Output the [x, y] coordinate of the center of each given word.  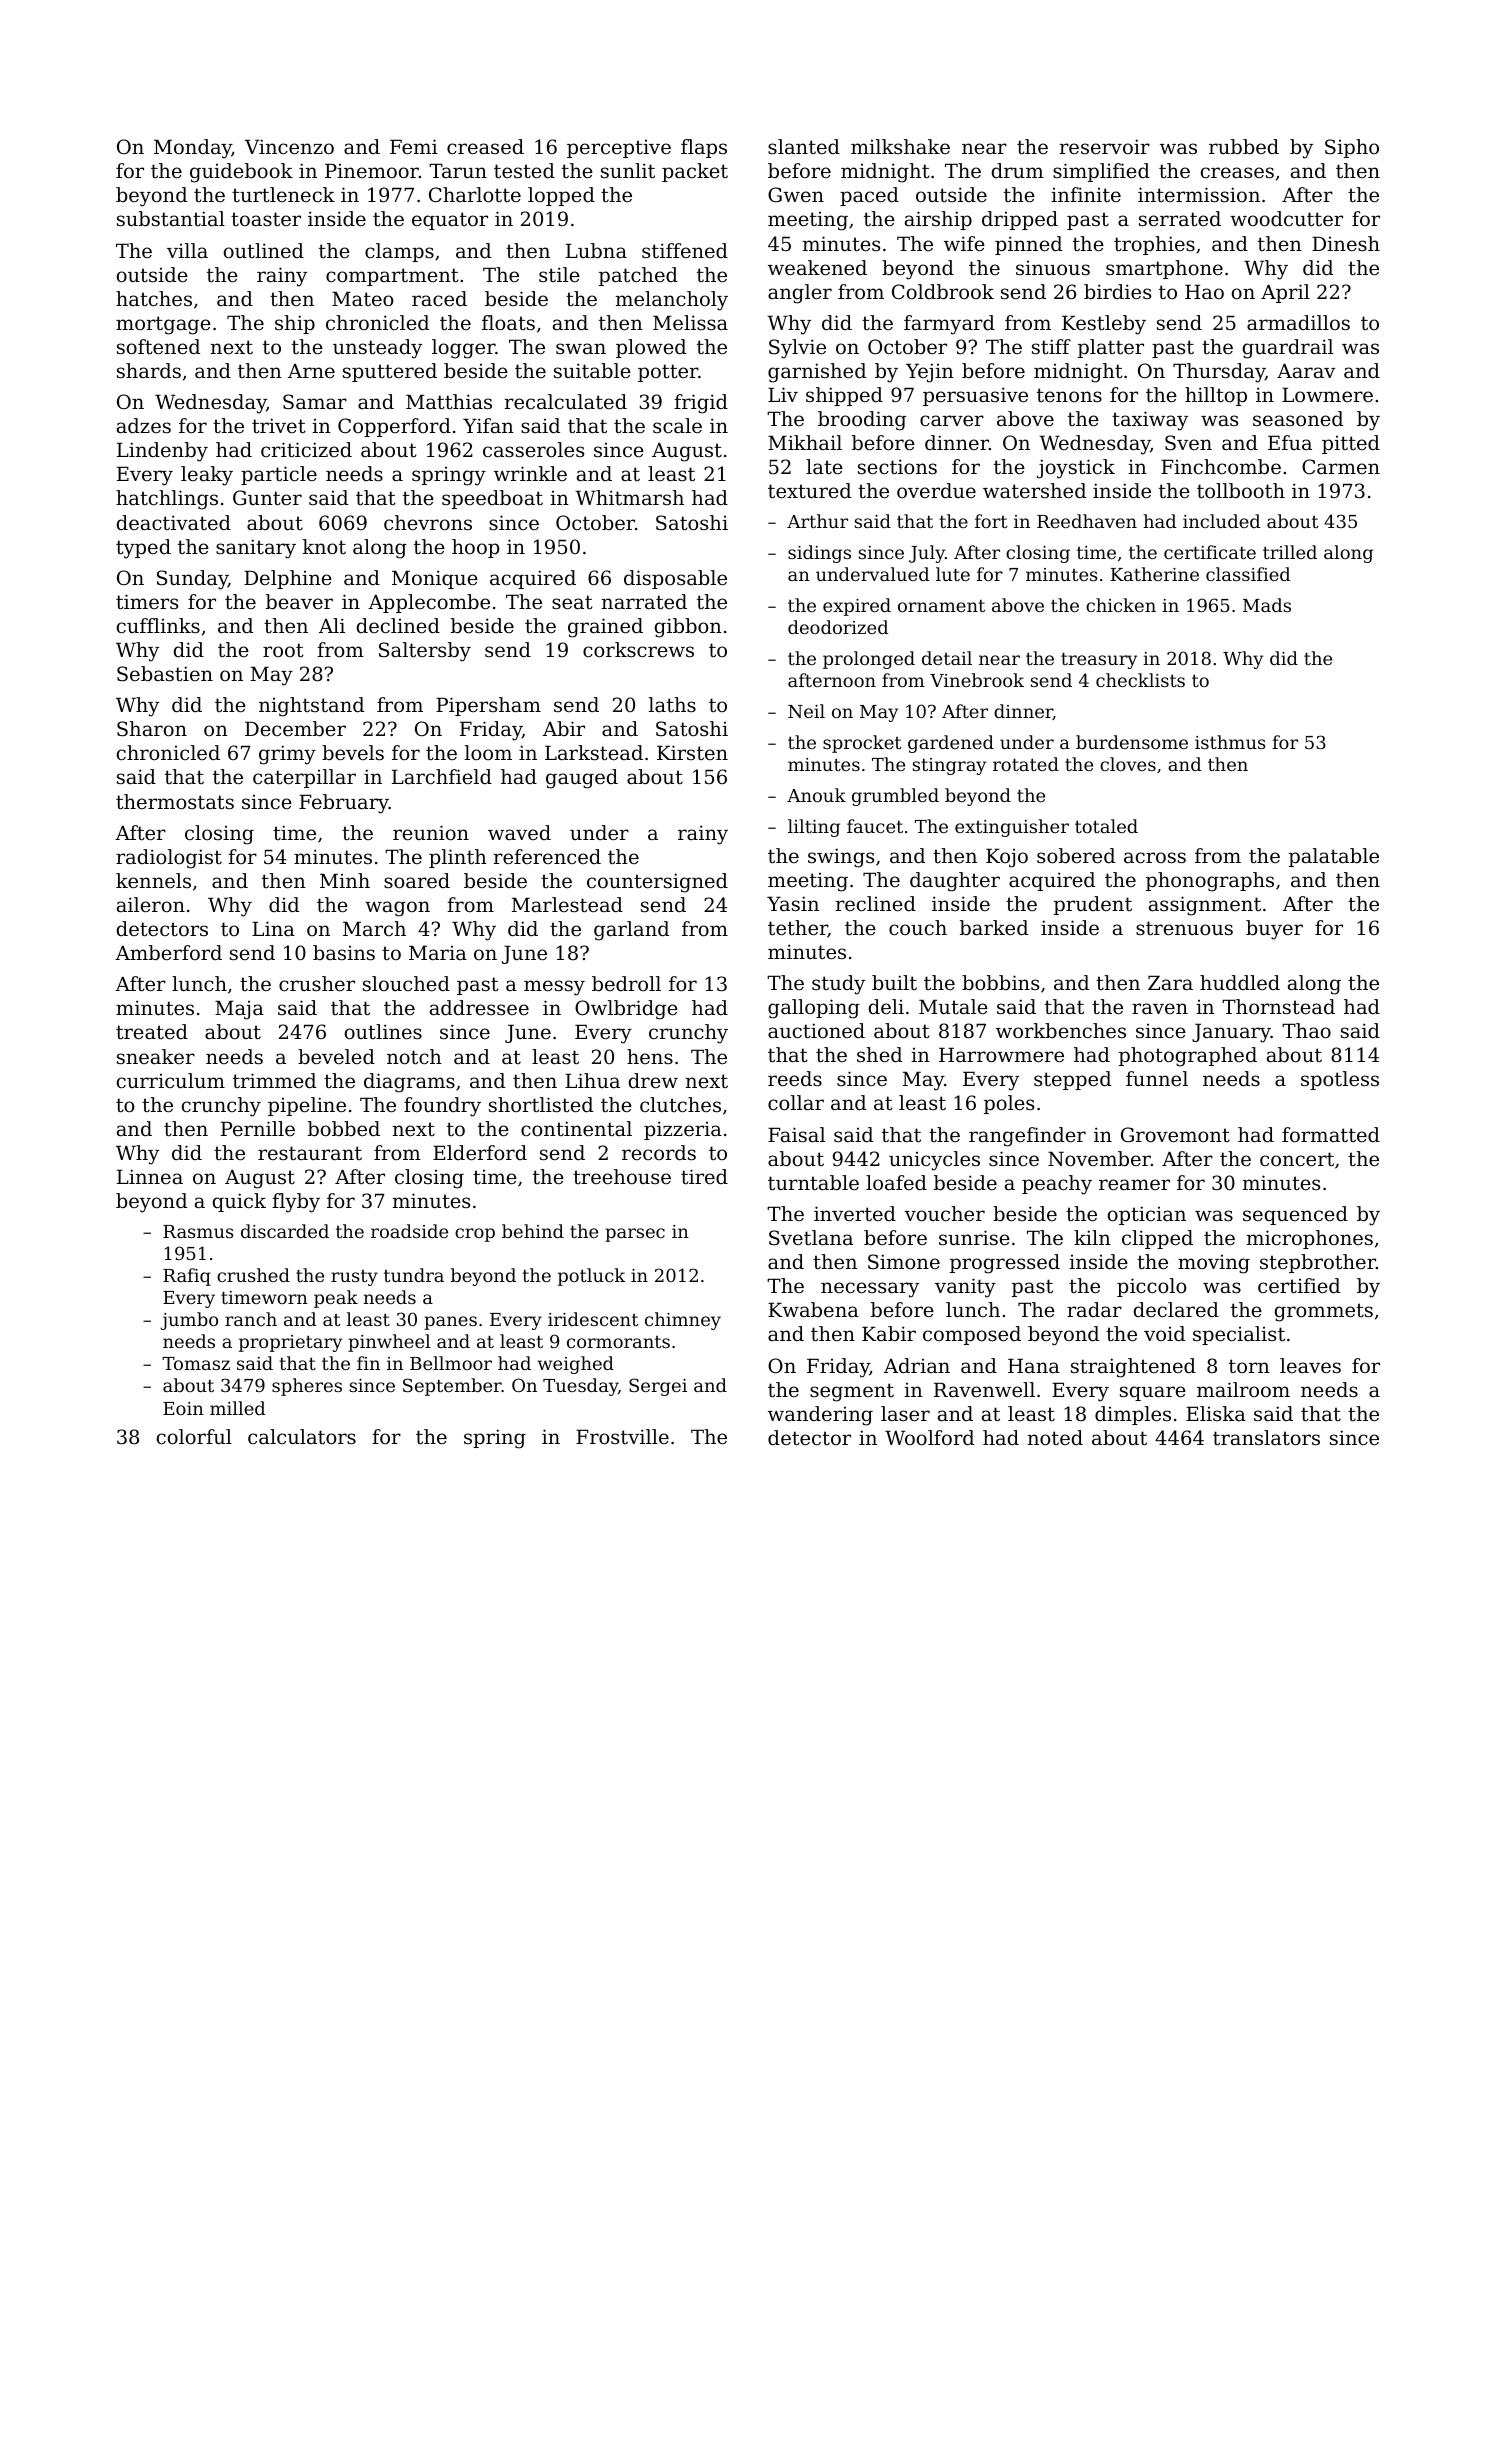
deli [886, 1006]
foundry [442, 1107]
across [1155, 858]
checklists [1140, 680]
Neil [806, 711]
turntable [813, 1183]
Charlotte [475, 195]
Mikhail [805, 442]
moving [1214, 1264]
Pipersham [488, 706]
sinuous [1053, 268]
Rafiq [187, 1277]
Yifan [488, 426]
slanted [804, 147]
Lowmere [1327, 395]
